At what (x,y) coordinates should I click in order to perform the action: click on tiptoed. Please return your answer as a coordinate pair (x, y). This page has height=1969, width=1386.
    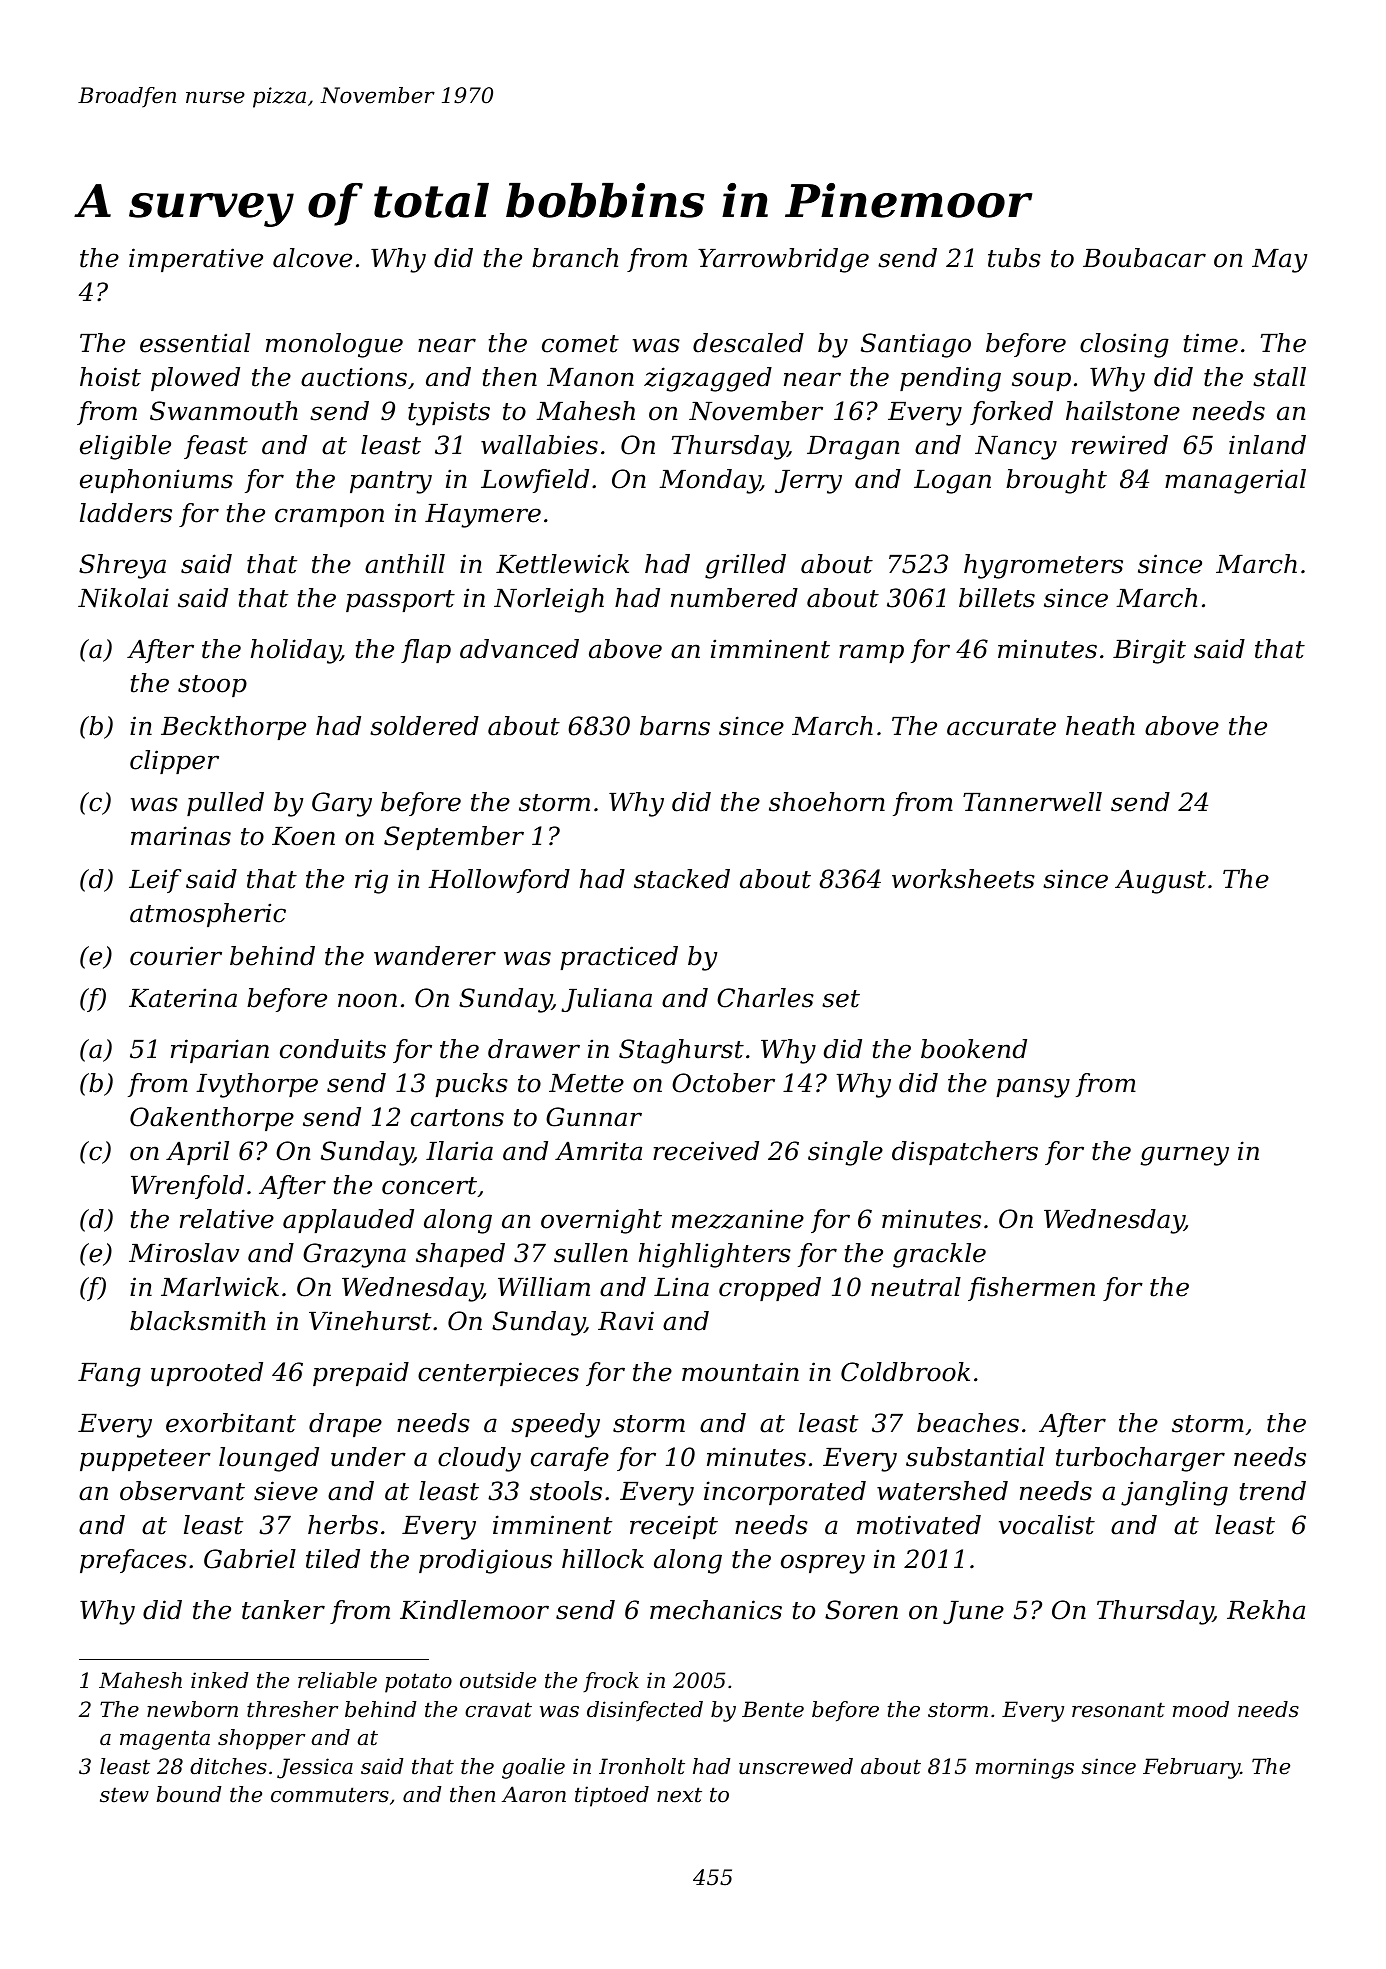
    Looking at the image, I should click on (612, 1796).
